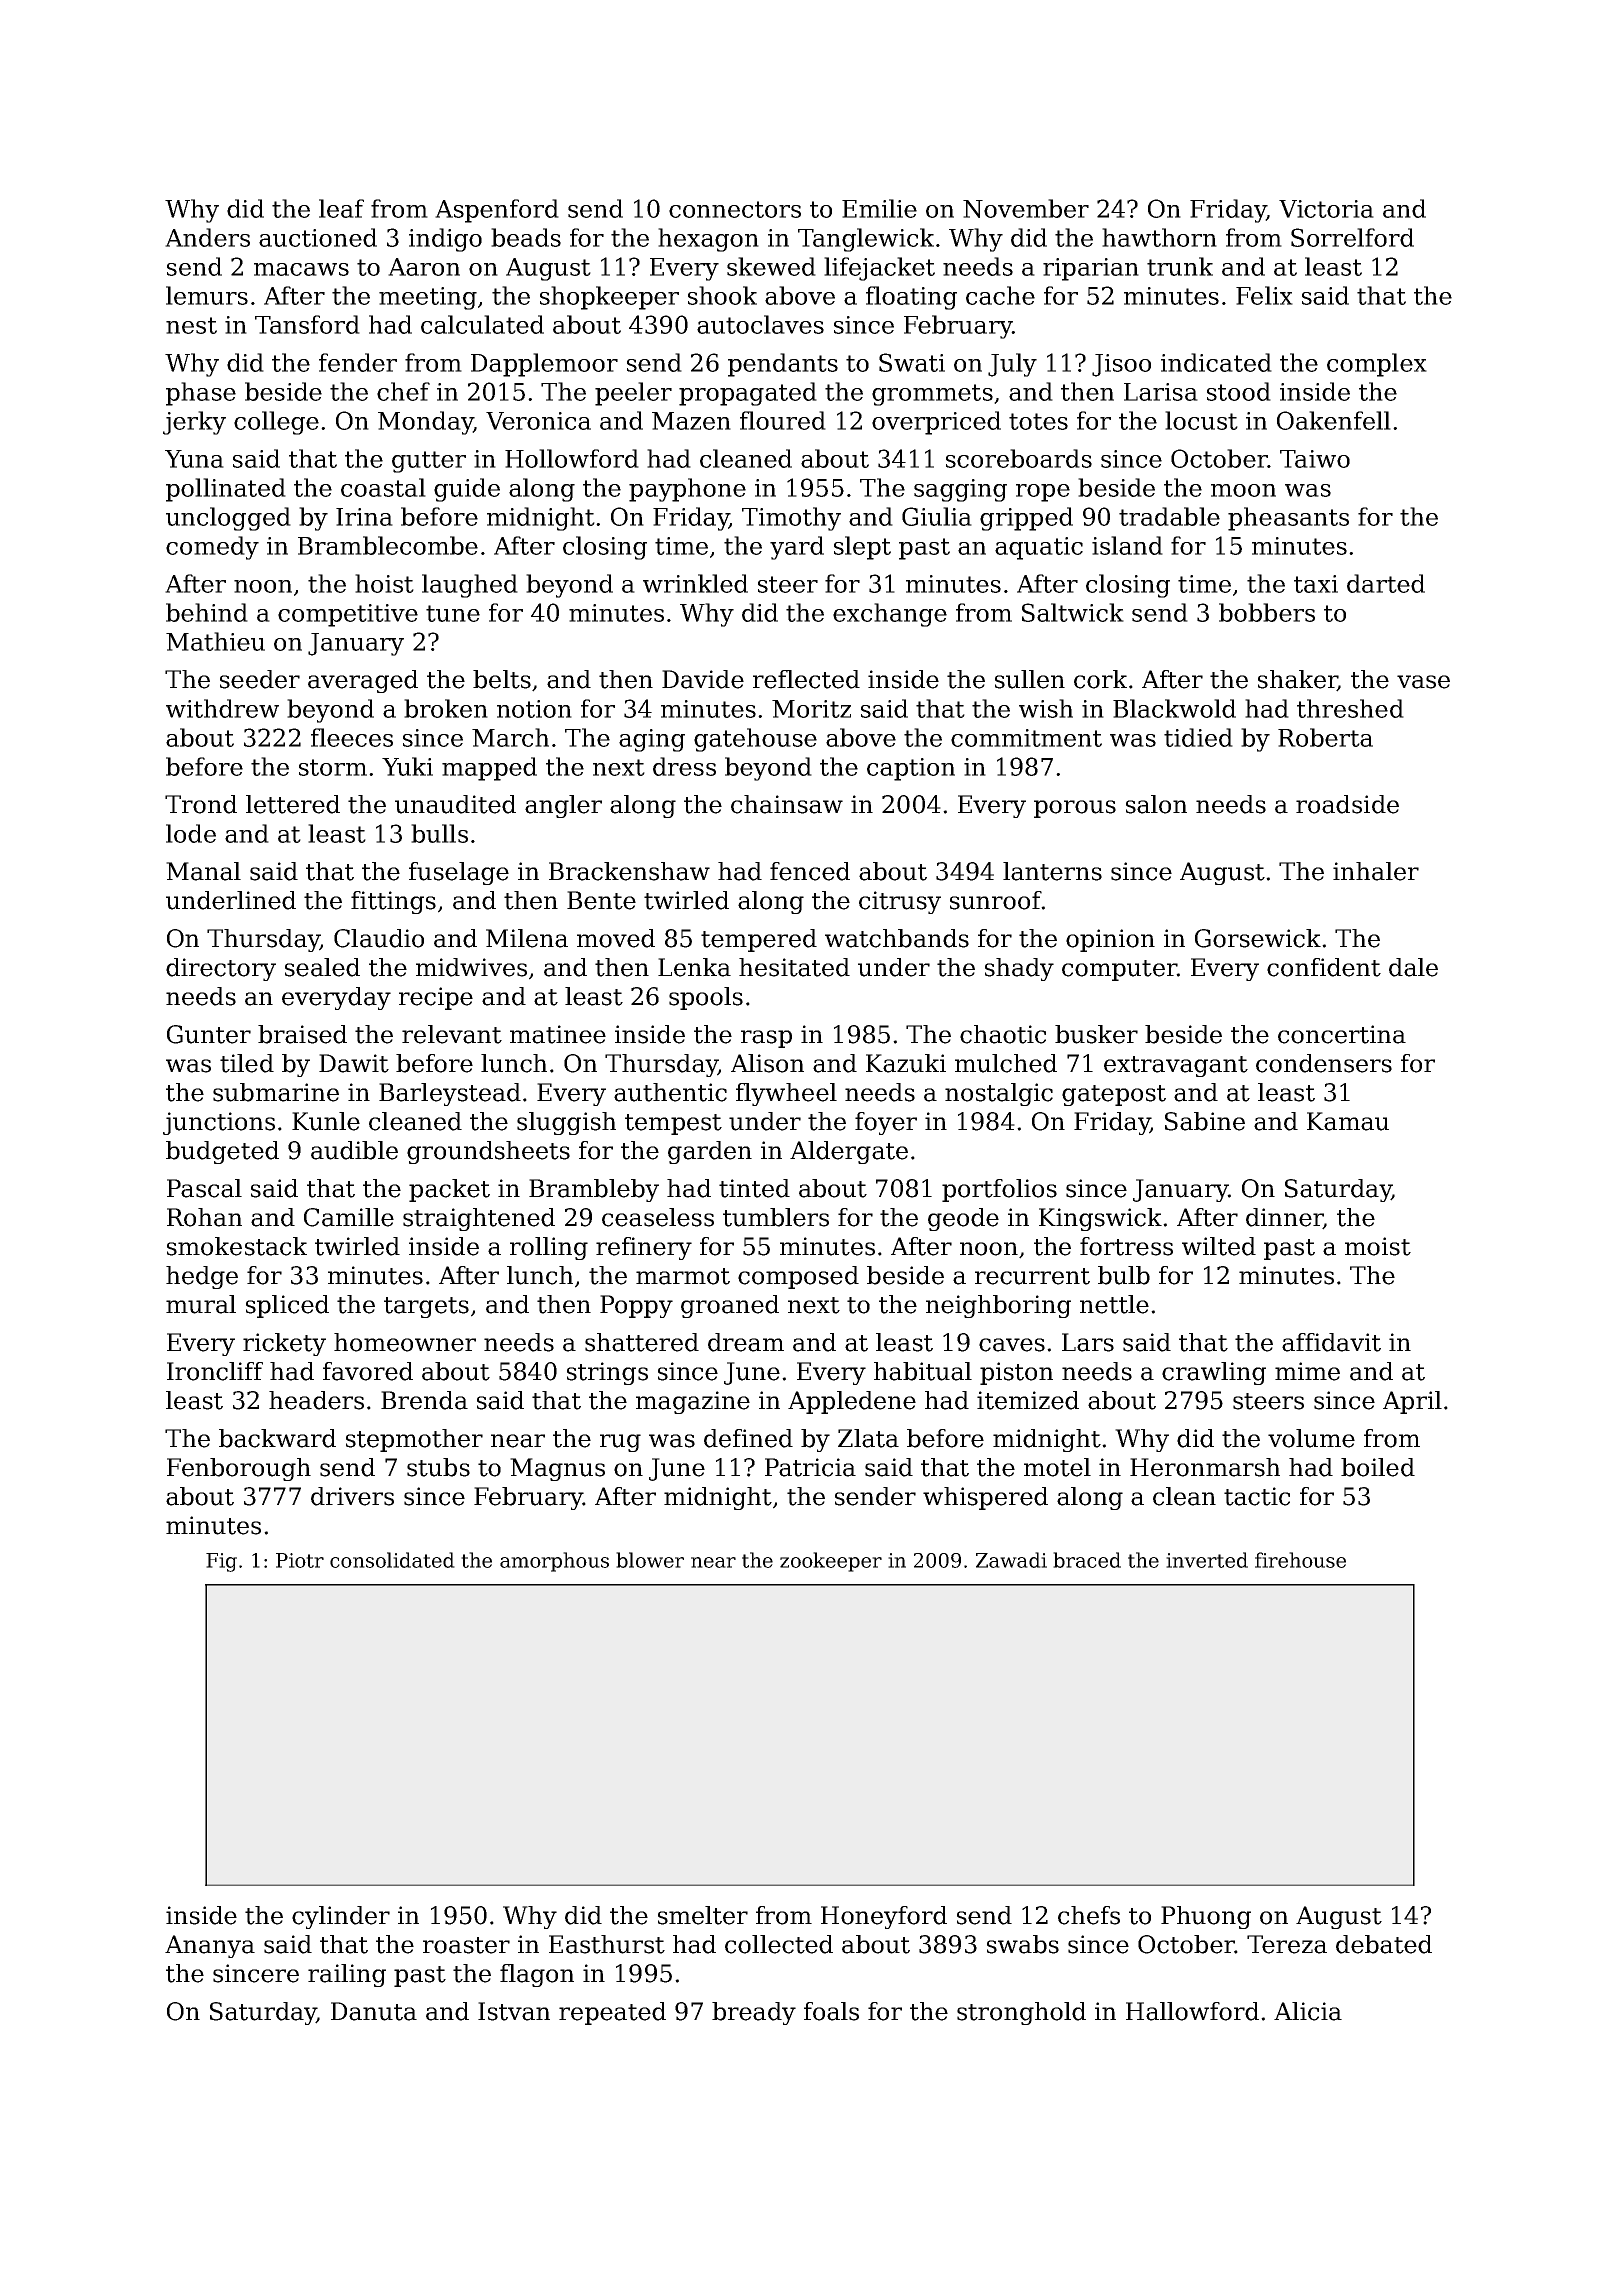 The height and width of the screenshot is (2292, 1620). I want to click on Yuna, so click(194, 459).
